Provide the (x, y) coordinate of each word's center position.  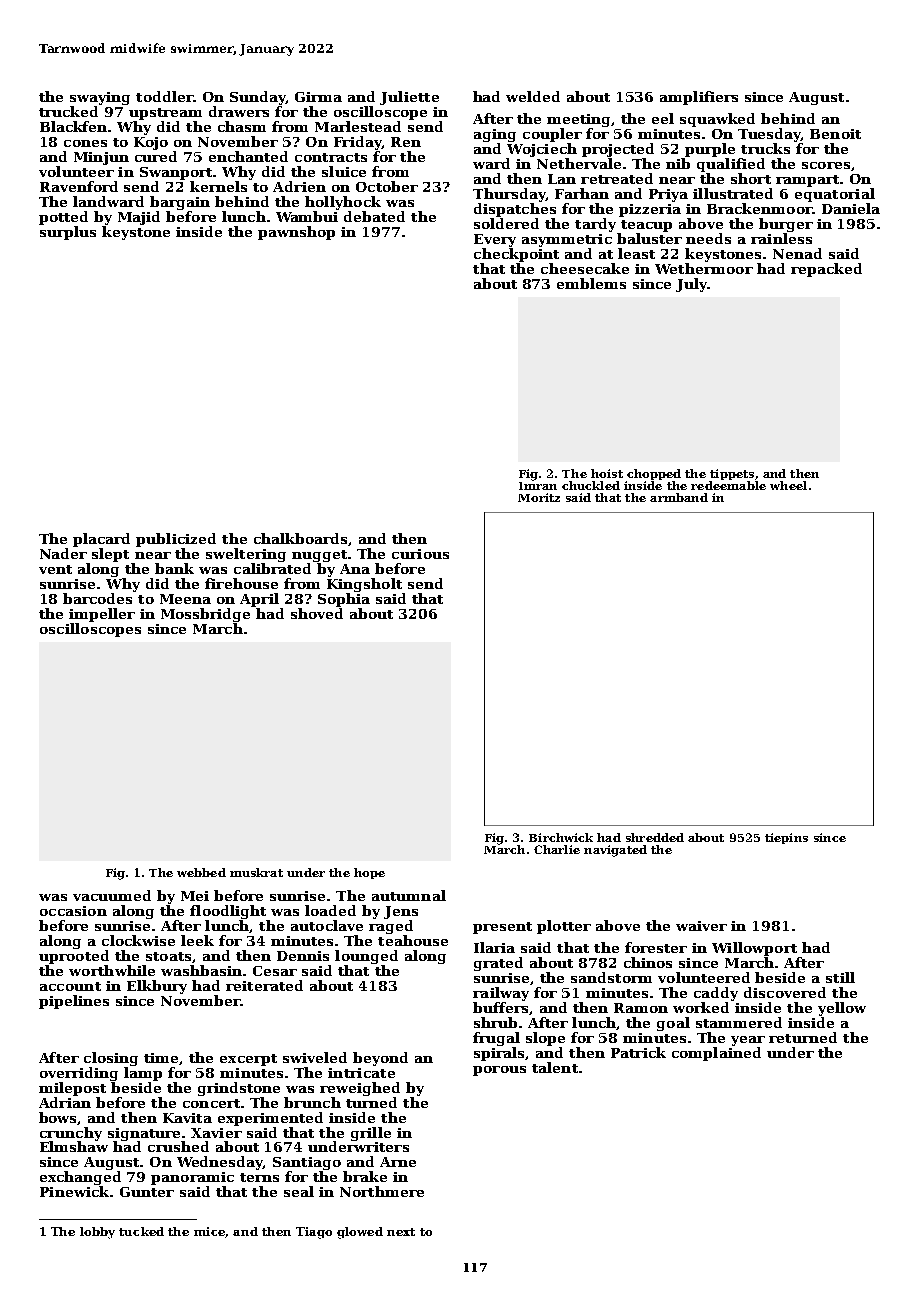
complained (716, 1054)
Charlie (557, 849)
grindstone (239, 1089)
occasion (73, 911)
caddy (716, 994)
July (691, 285)
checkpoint (516, 255)
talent (555, 1067)
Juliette (409, 98)
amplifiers (699, 98)
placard (101, 540)
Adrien (299, 186)
